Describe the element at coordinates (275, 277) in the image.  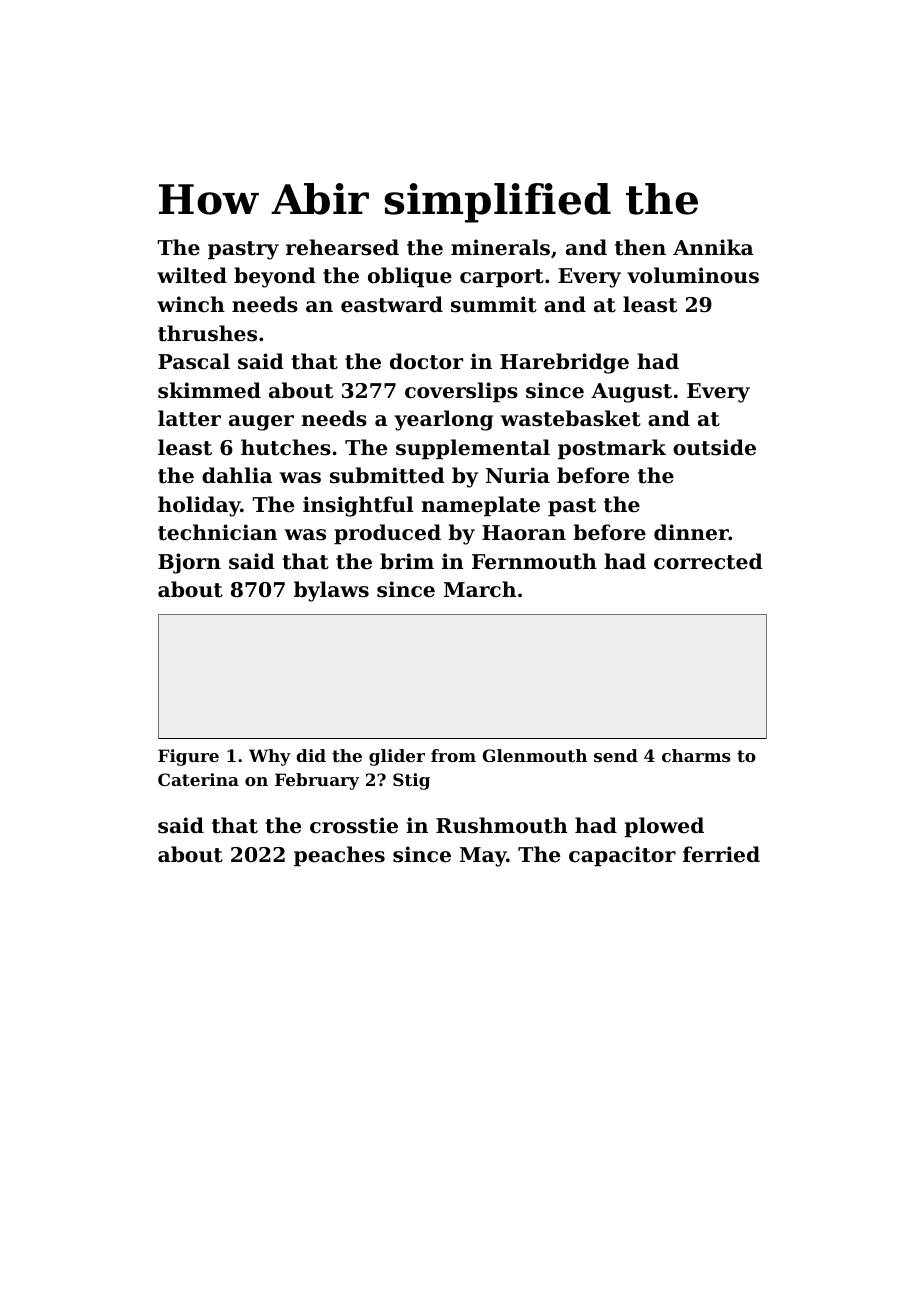
I see `beyond` at that location.
